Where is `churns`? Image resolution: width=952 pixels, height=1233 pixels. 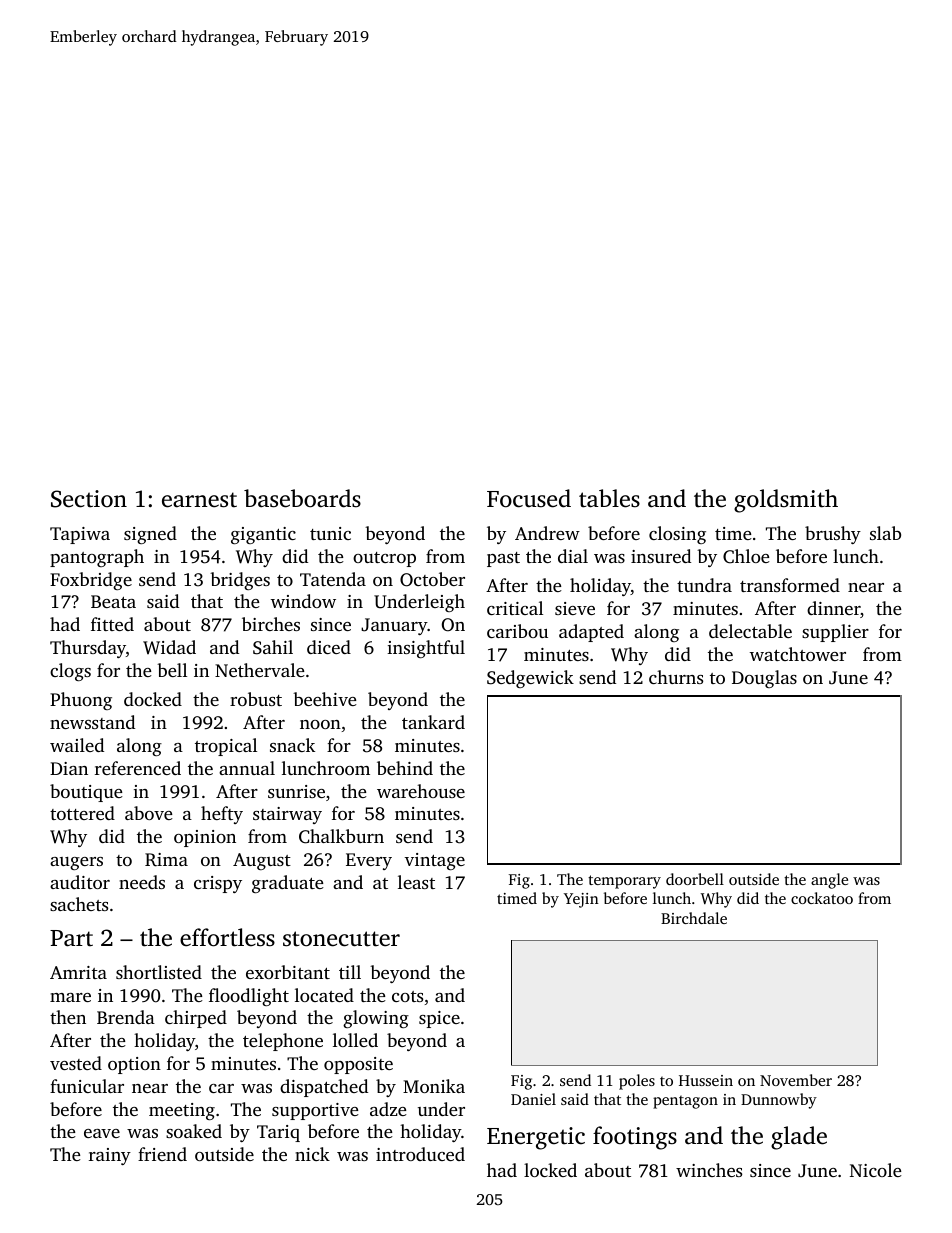 churns is located at coordinates (676, 677).
